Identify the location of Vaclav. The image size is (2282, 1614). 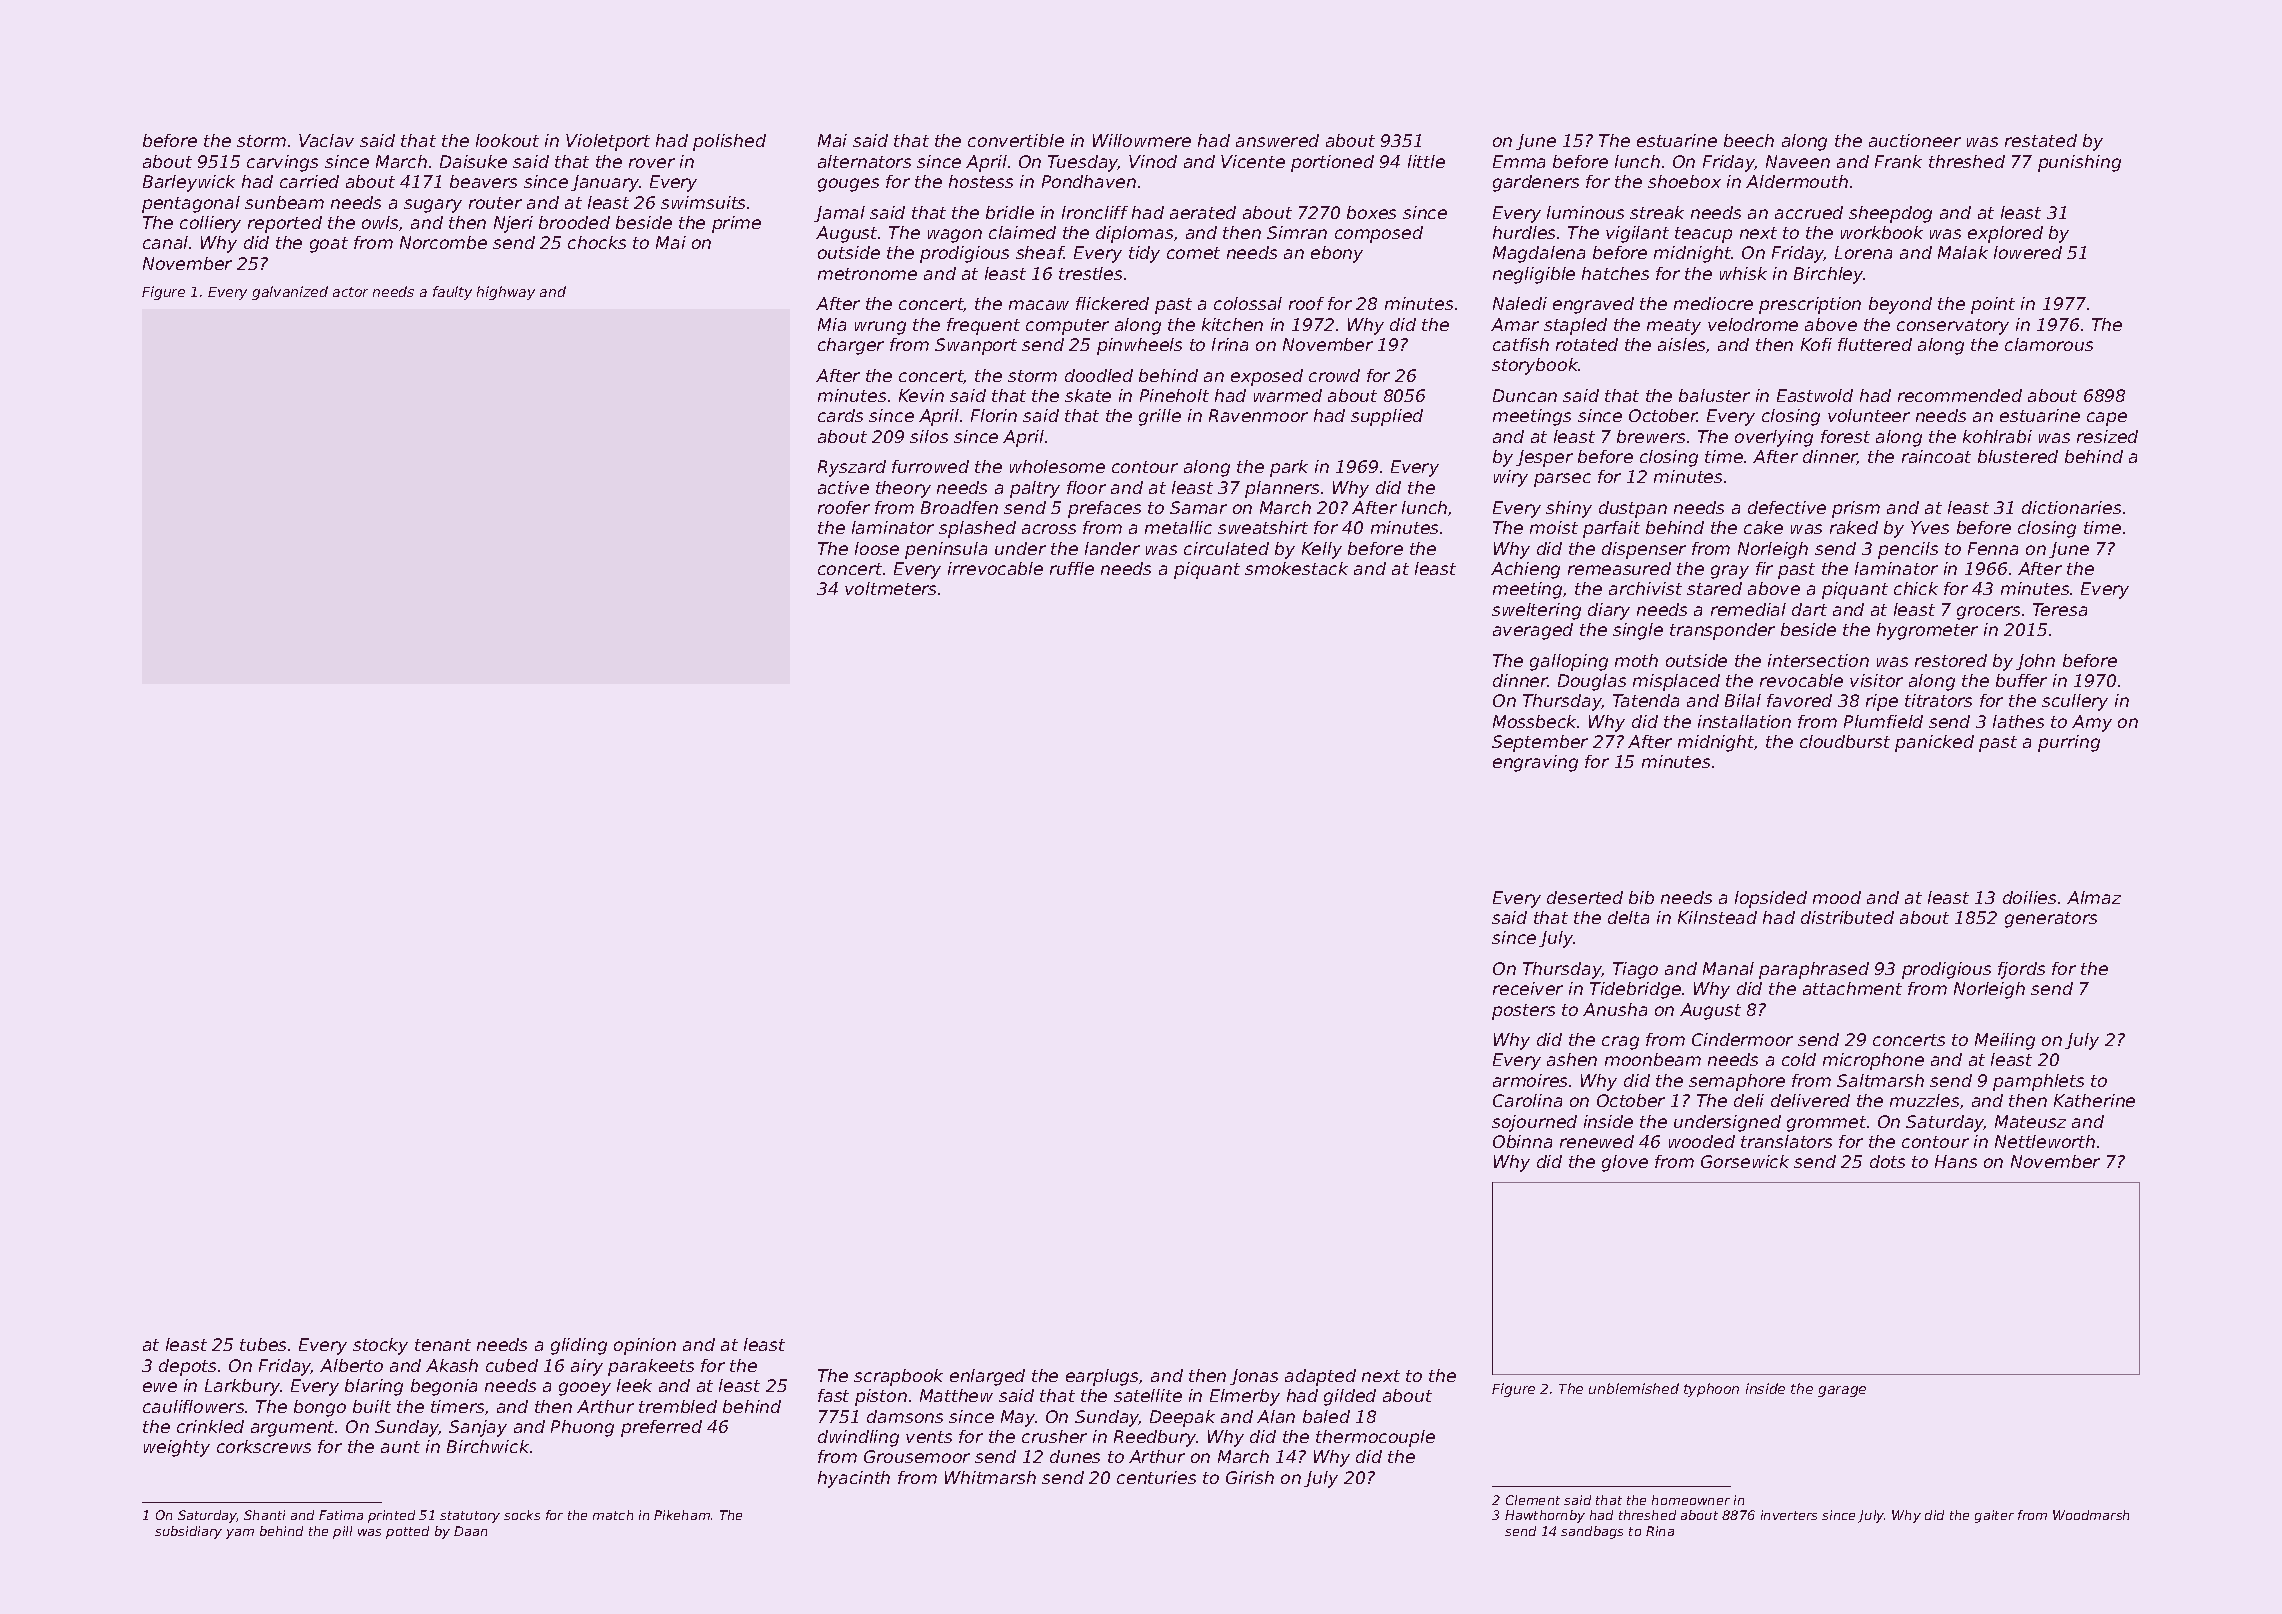
(326, 140).
